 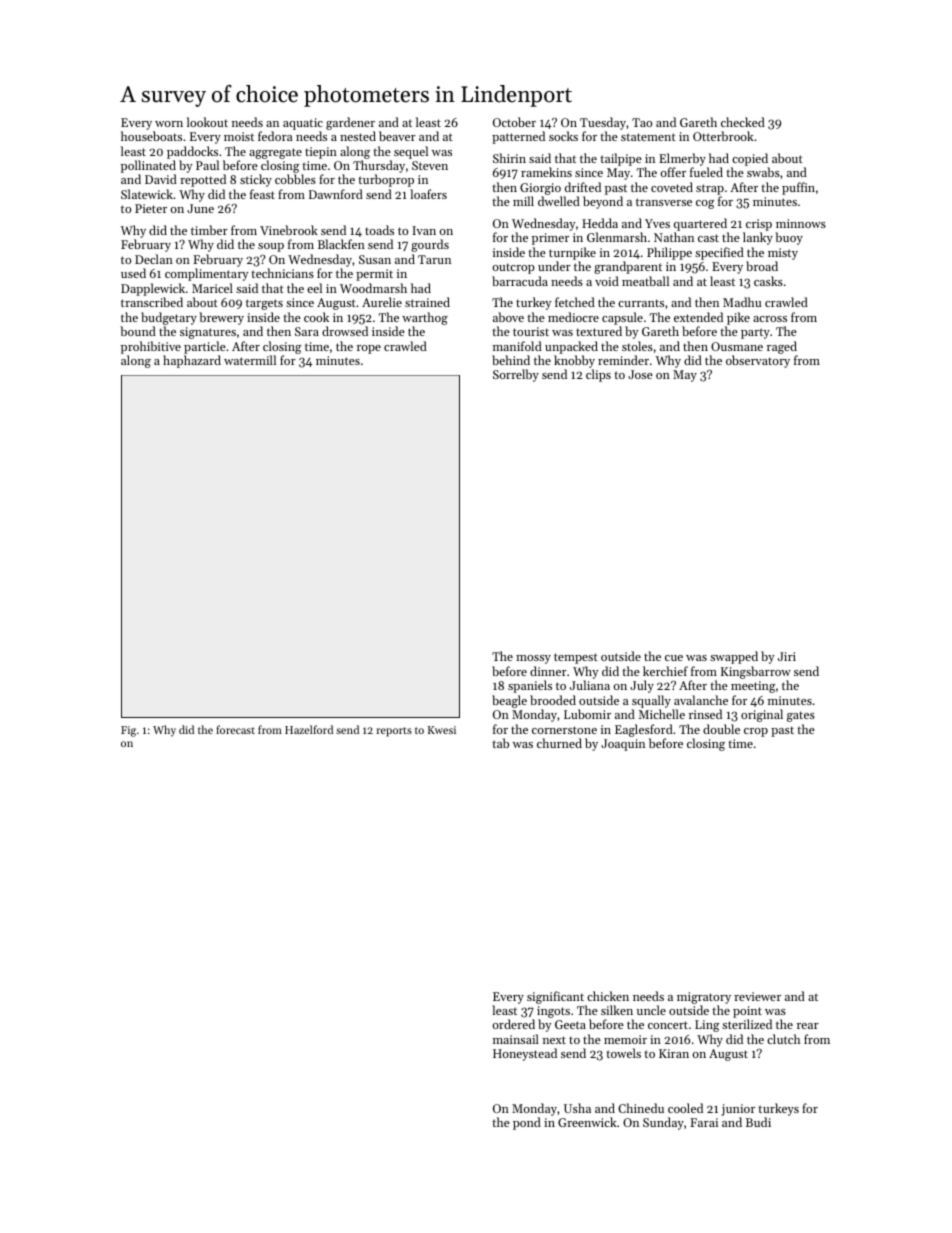 What do you see at coordinates (309, 729) in the page?
I see `Hazelford` at bounding box center [309, 729].
